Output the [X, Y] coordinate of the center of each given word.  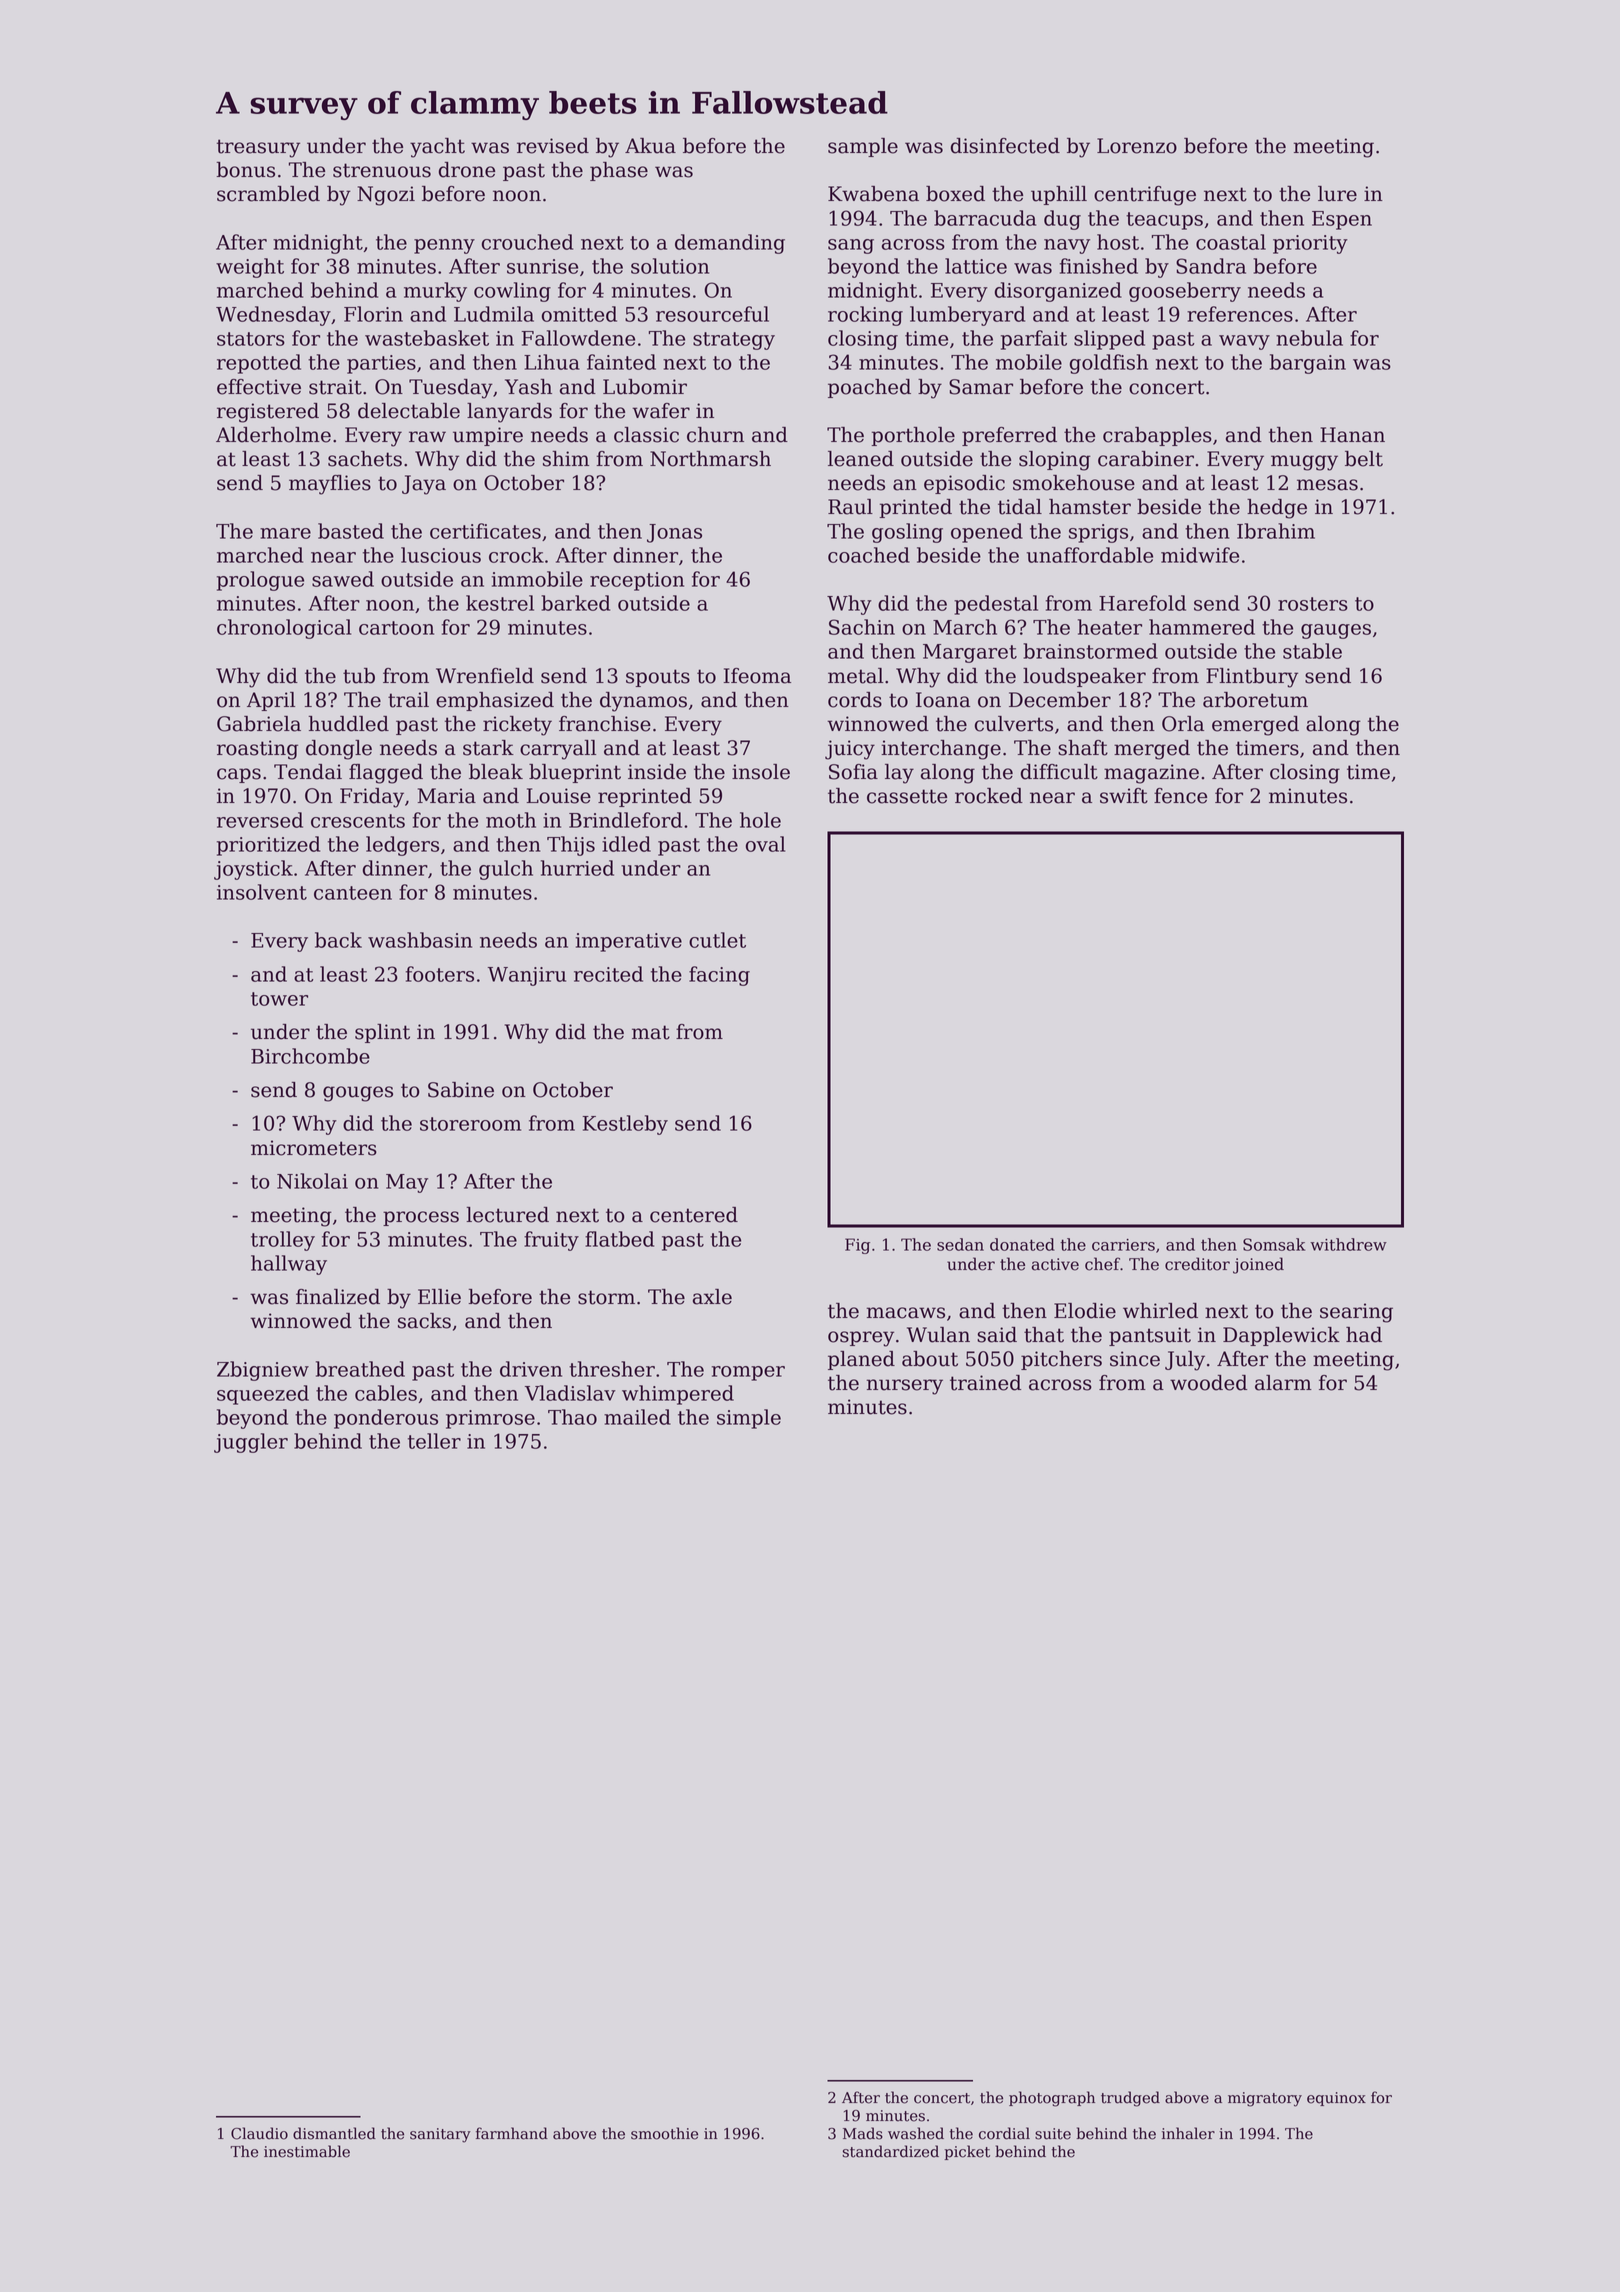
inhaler [1188, 2133]
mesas [1327, 485]
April [271, 701]
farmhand [512, 2133]
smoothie [664, 2133]
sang [851, 246]
